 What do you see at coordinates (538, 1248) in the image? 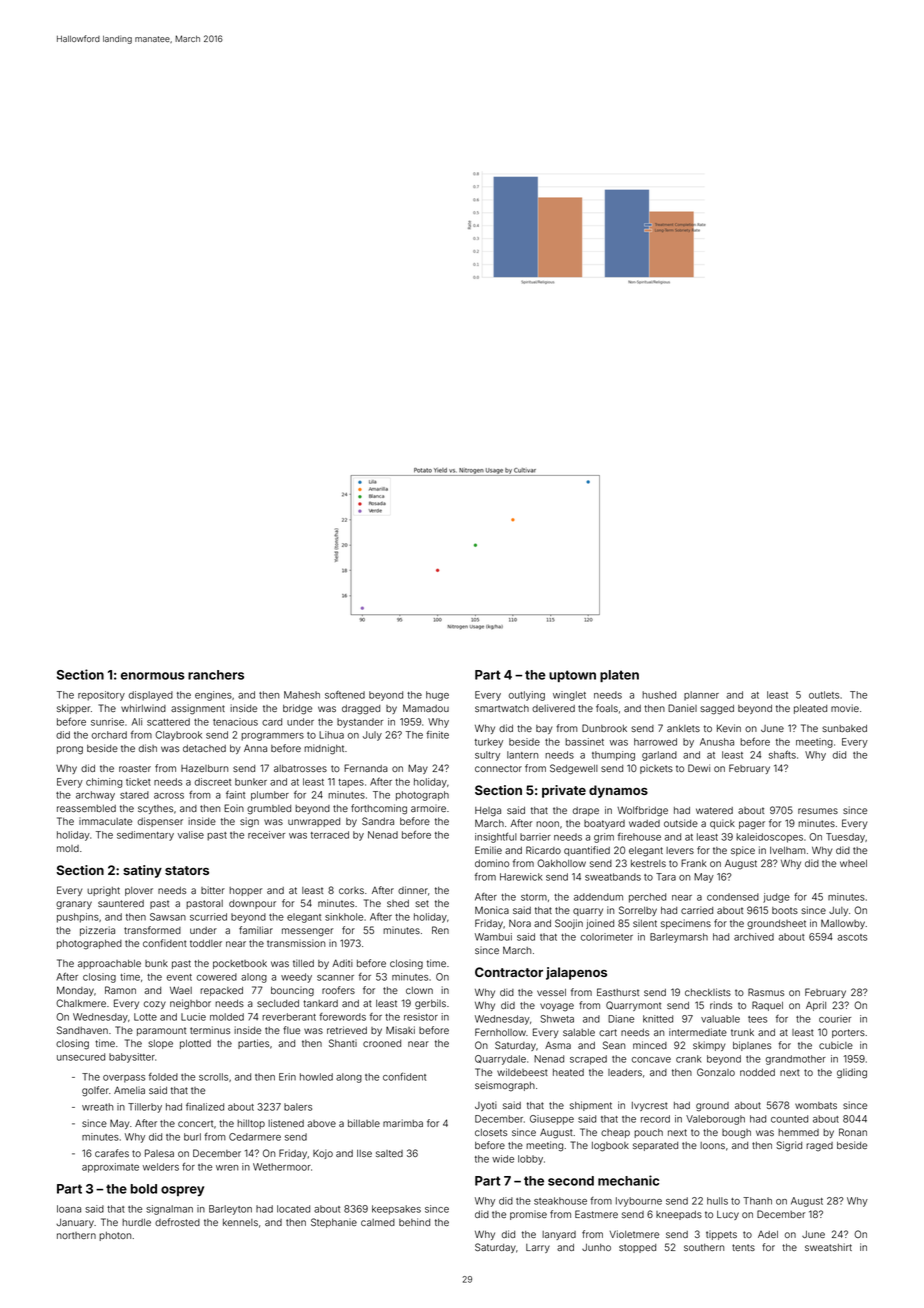
I see `Larry` at bounding box center [538, 1248].
